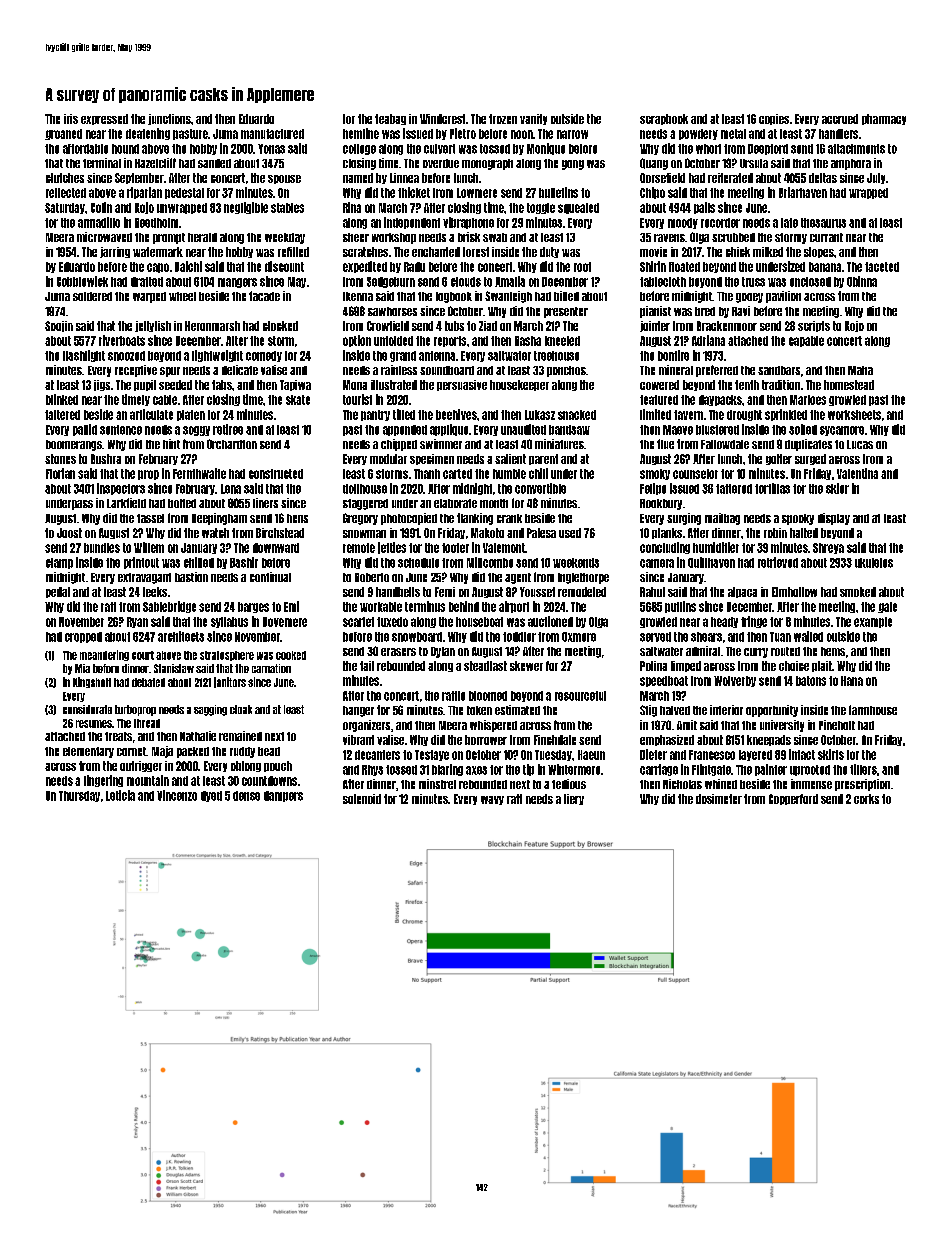 Image resolution: width=952 pixels, height=1233 pixels. Describe the element at coordinates (175, 385) in the screenshot. I see `seeded` at that location.
